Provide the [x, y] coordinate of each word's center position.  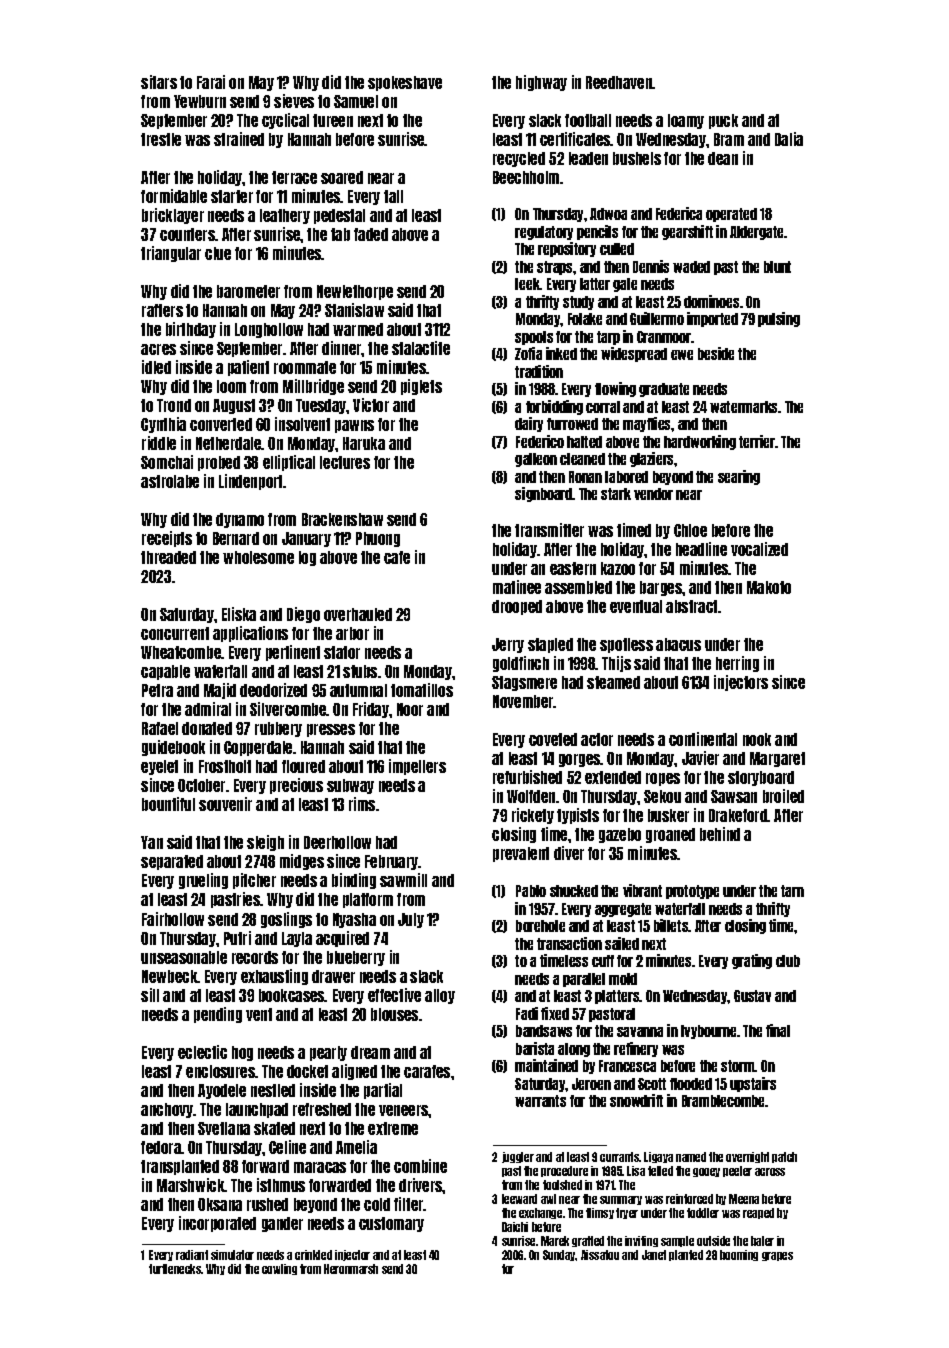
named [691, 1157]
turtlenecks [175, 1269]
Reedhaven [619, 82]
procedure [564, 1171]
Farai [211, 82]
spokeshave [405, 83]
